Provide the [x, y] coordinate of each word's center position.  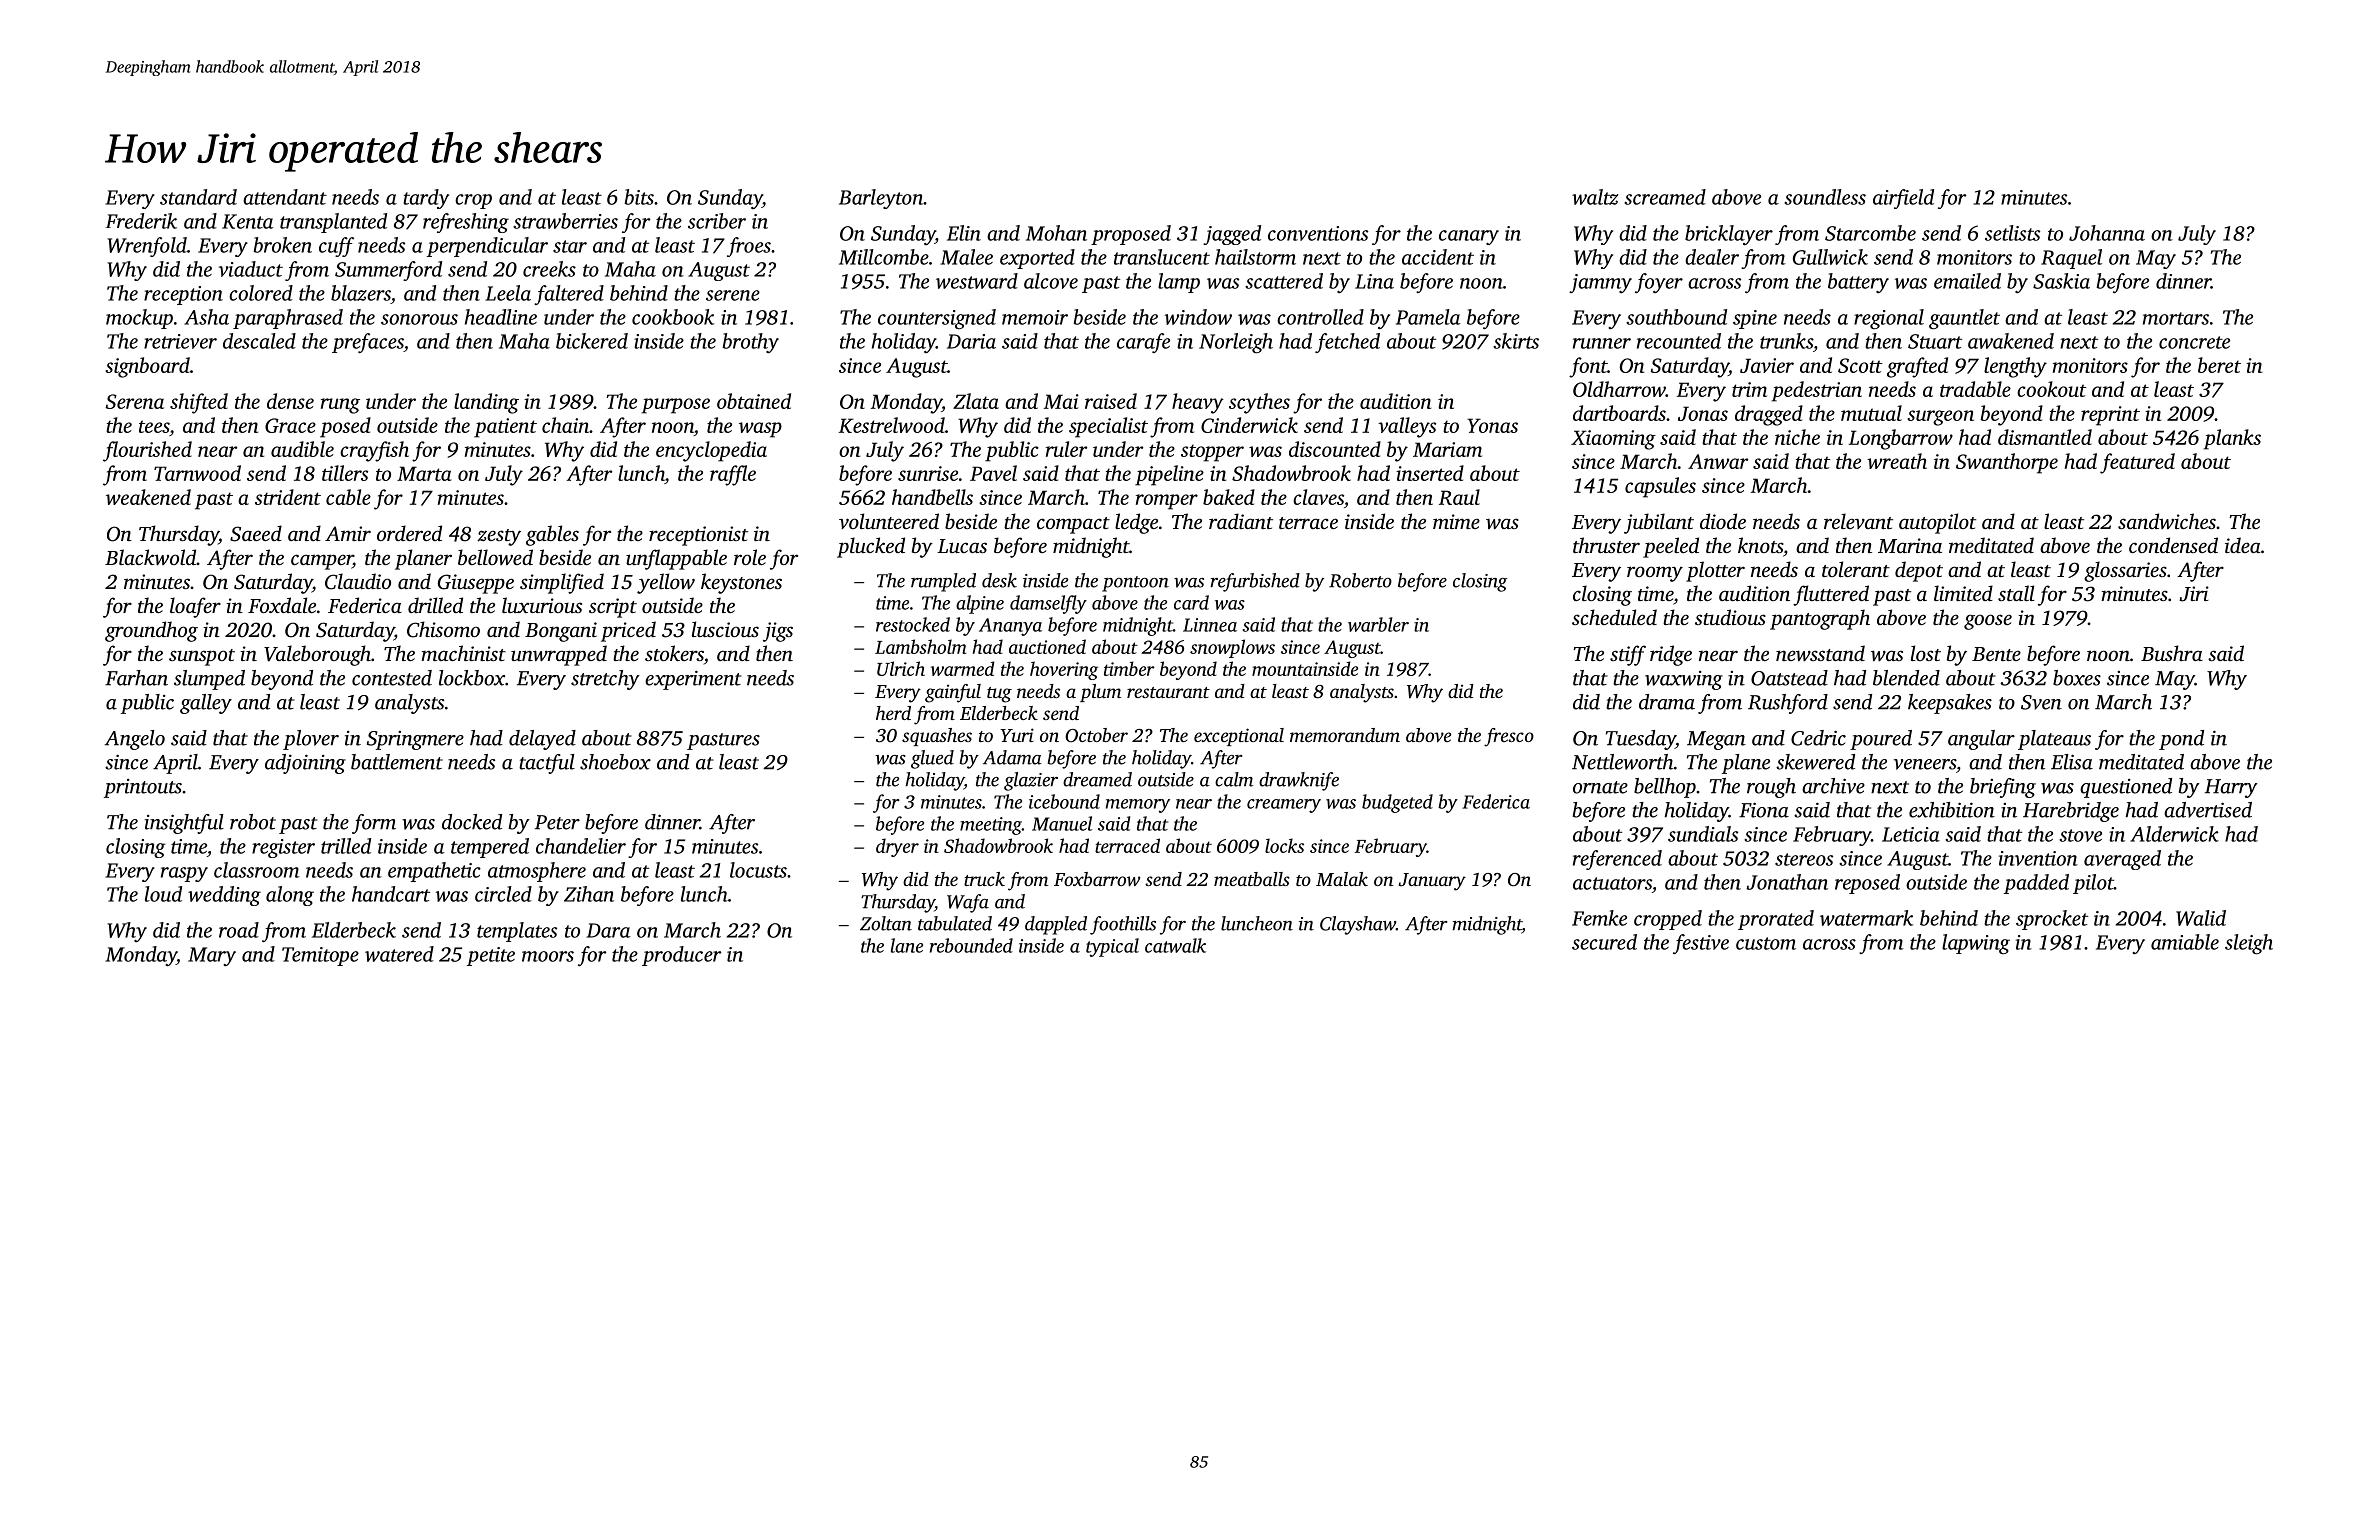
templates [517, 932]
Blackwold [150, 557]
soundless [1825, 197]
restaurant [1168, 692]
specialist [1108, 427]
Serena [134, 401]
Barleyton [881, 199]
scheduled [1614, 617]
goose [1988, 622]
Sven [2041, 702]
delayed [542, 740]
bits [639, 197]
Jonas [1703, 413]
